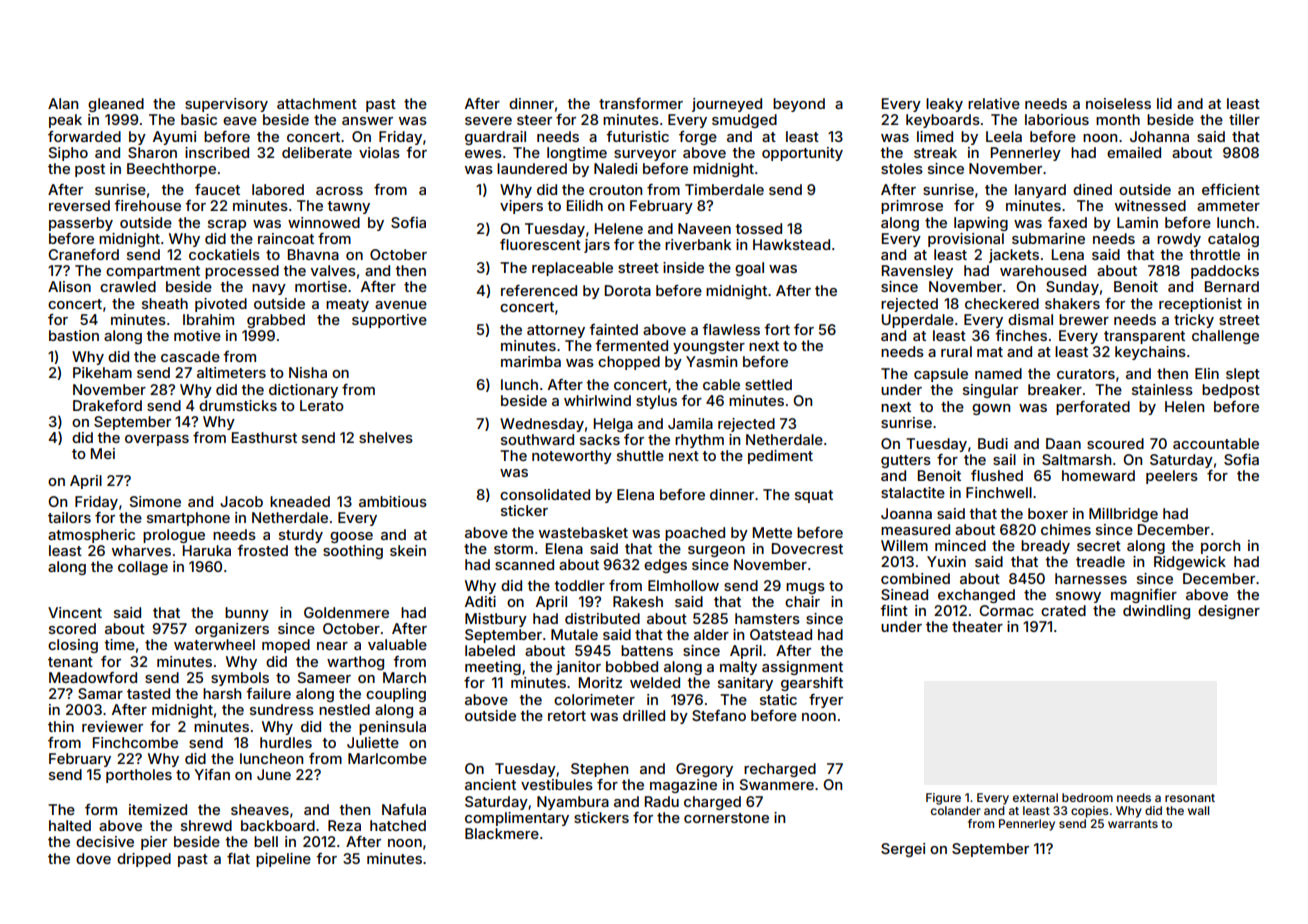 This screenshot has width=1308, height=924. What do you see at coordinates (102, 372) in the screenshot?
I see `Pikeham` at bounding box center [102, 372].
